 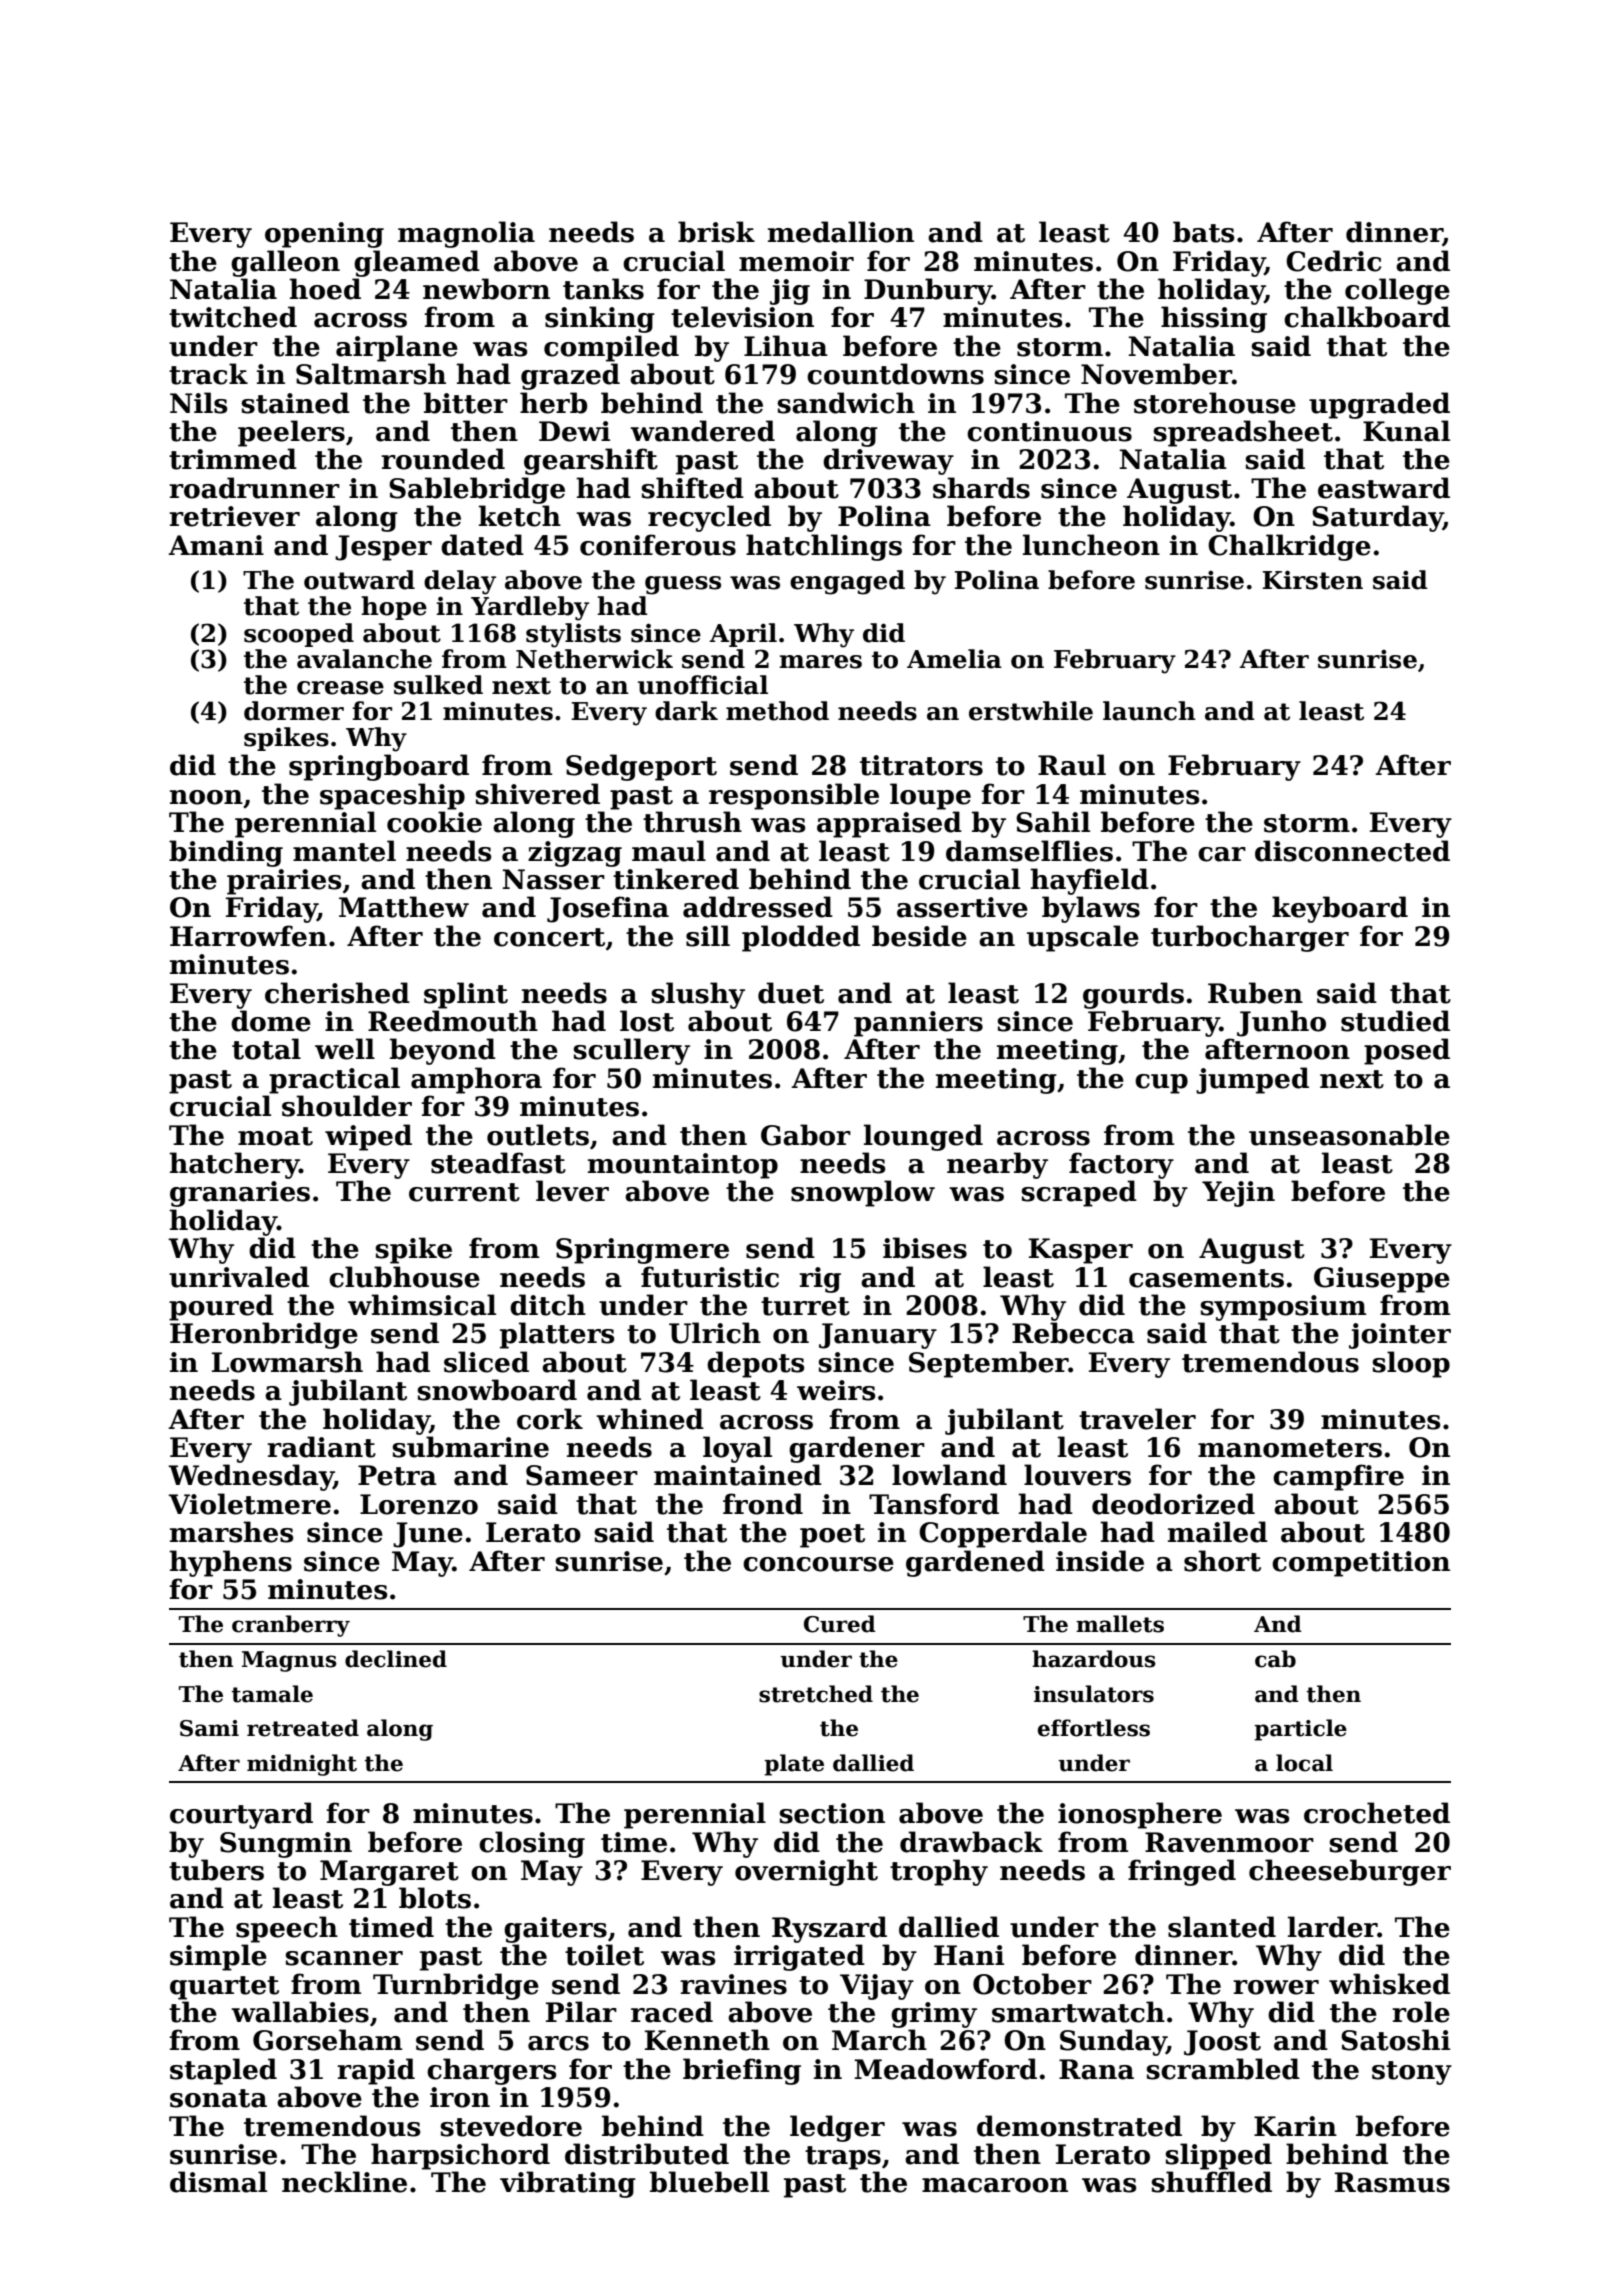 I want to click on declined, so click(x=396, y=1659).
